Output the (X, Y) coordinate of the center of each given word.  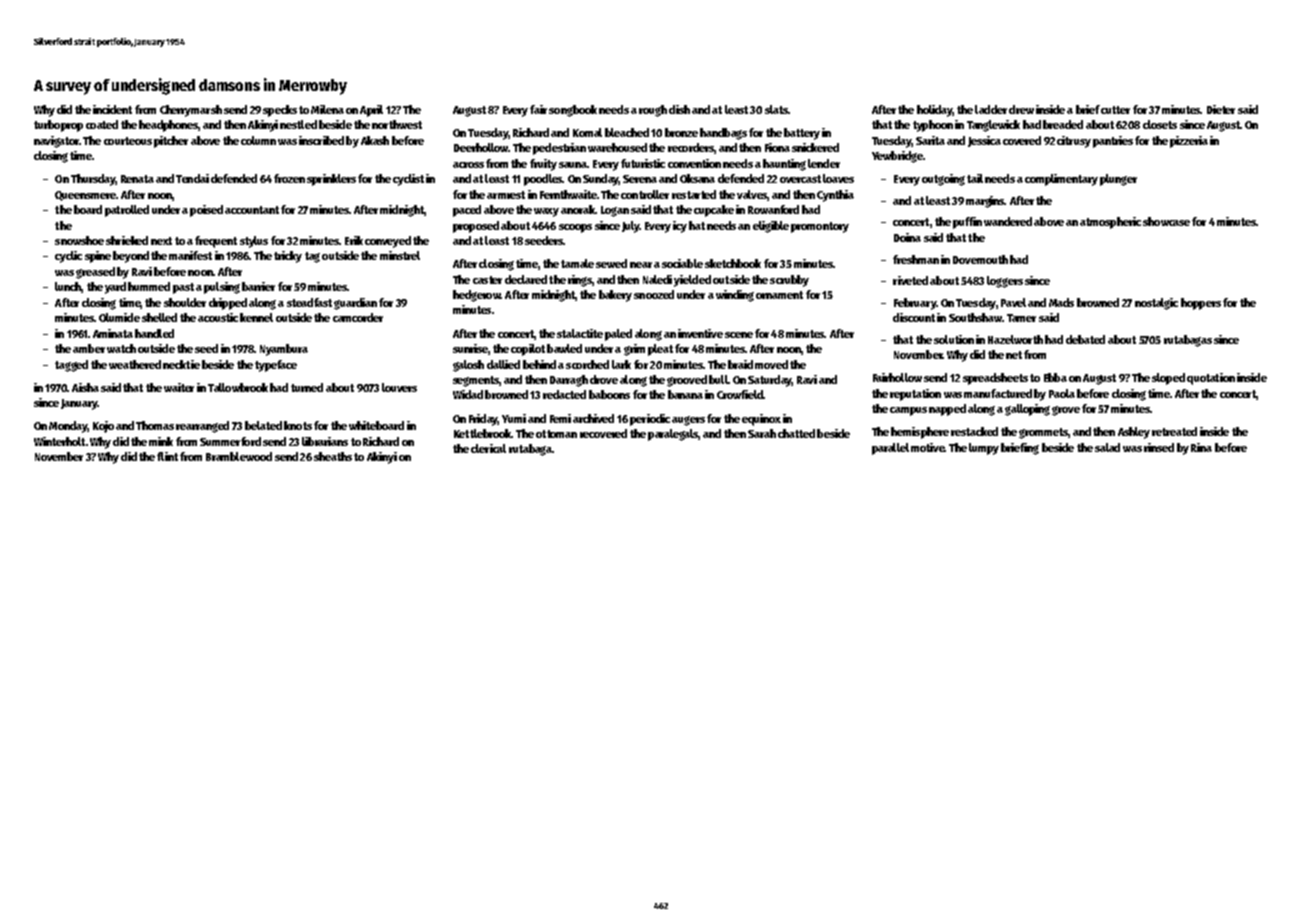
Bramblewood (239, 456)
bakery (615, 296)
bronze (681, 132)
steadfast (309, 302)
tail (975, 178)
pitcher (171, 142)
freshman (916, 259)
